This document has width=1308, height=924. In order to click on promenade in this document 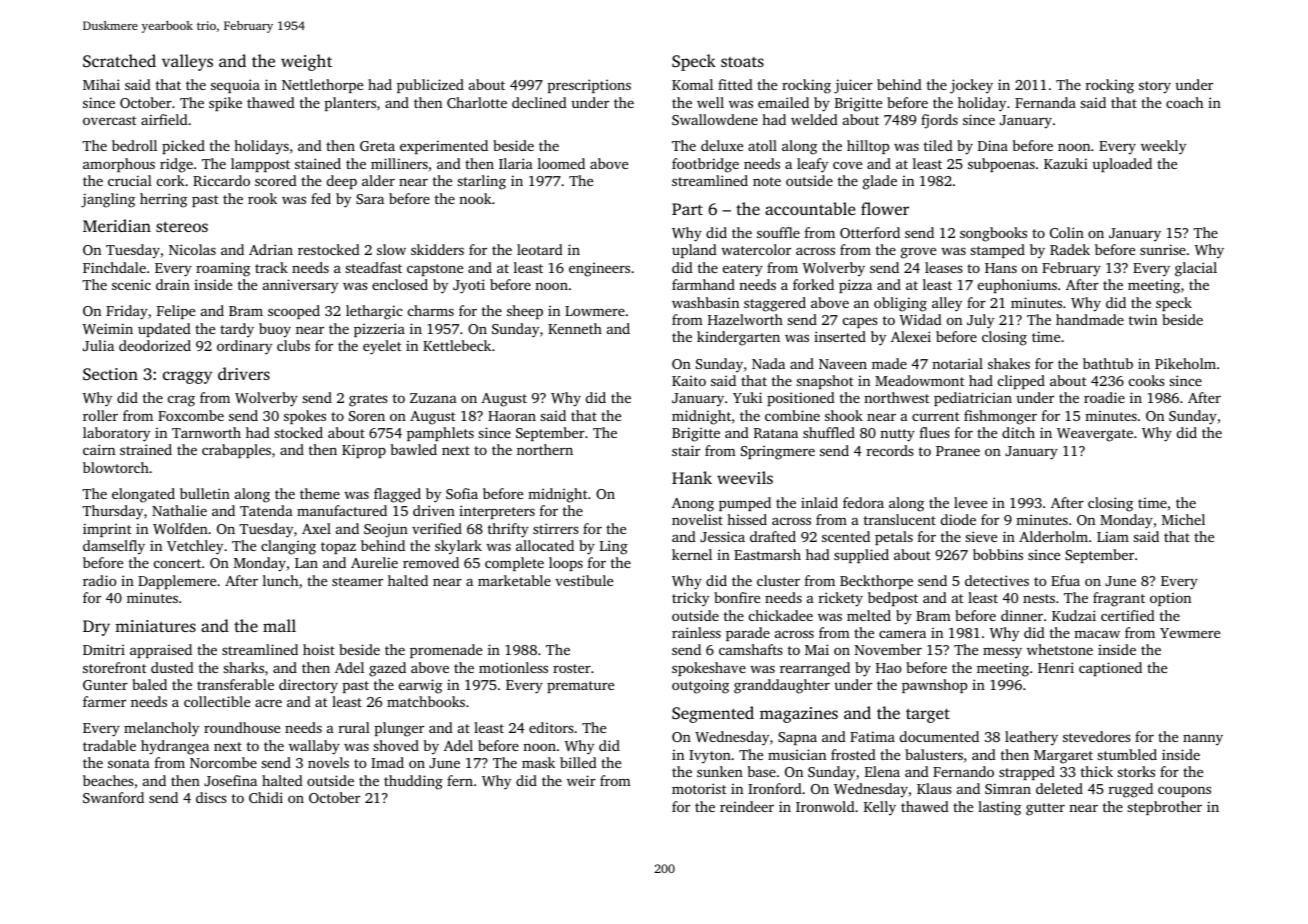, I will do `click(446, 651)`.
